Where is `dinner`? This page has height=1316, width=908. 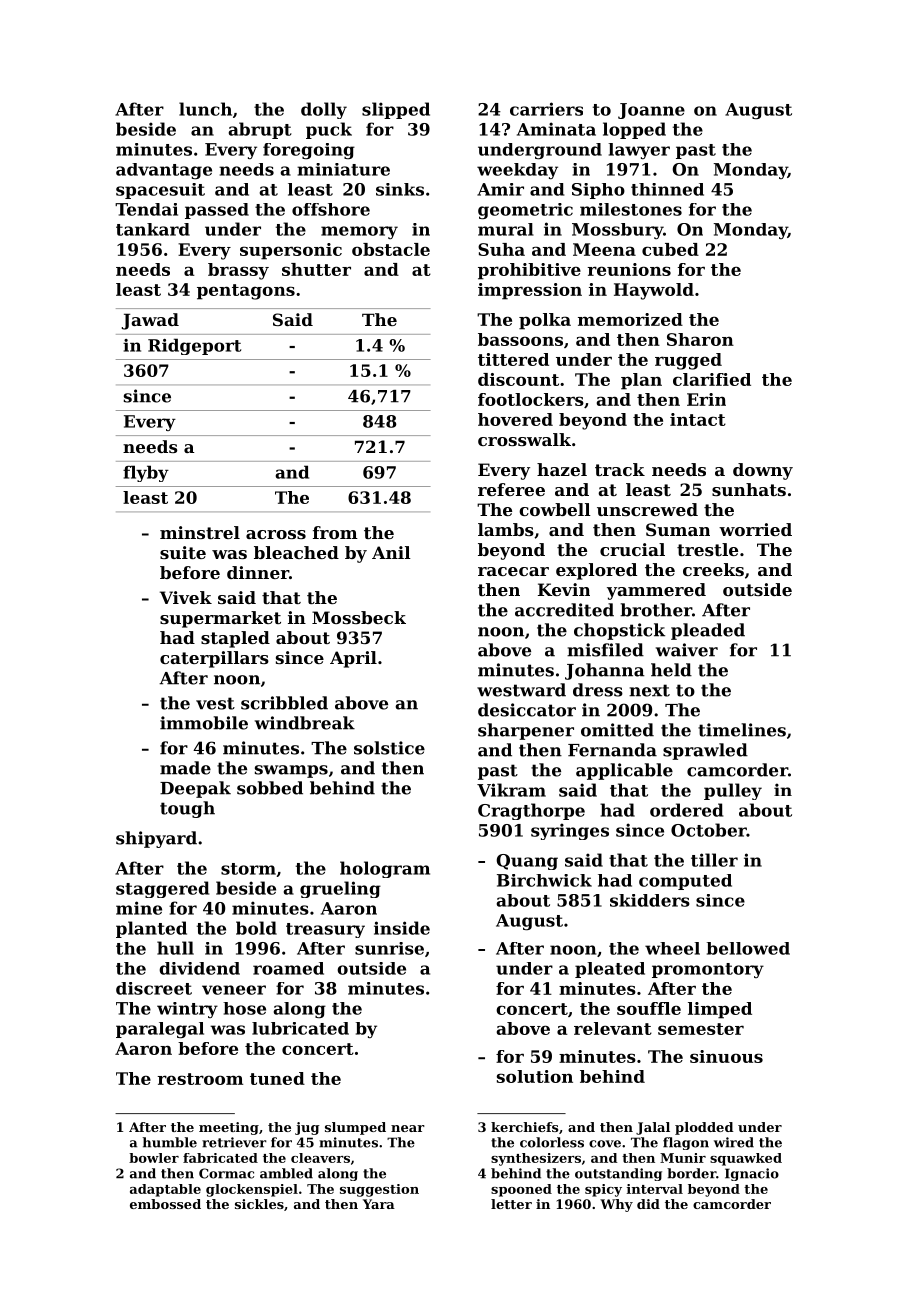 dinner is located at coordinates (258, 572).
